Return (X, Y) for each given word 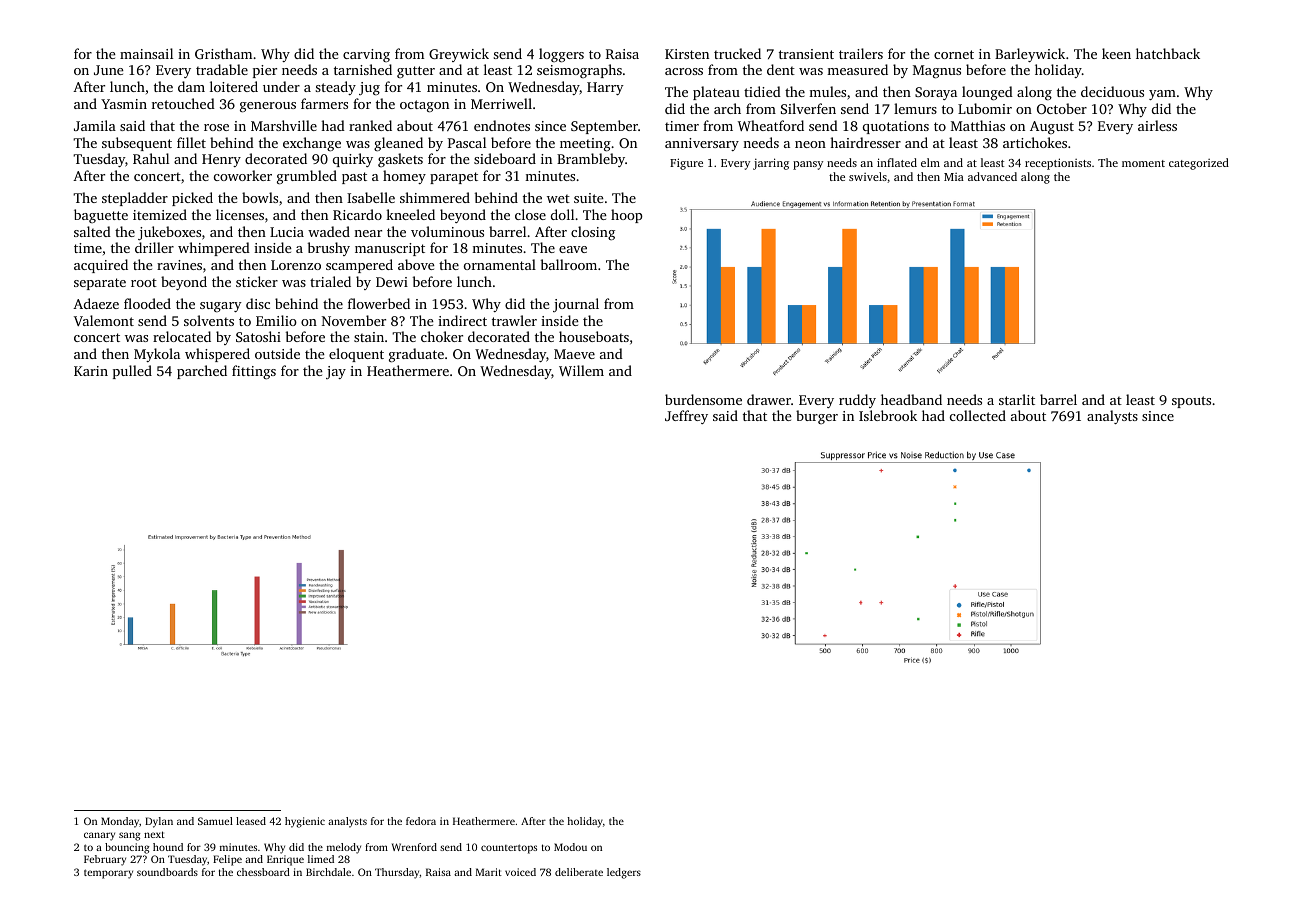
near (368, 233)
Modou (570, 847)
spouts (1191, 402)
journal (576, 305)
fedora (421, 821)
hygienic (305, 822)
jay (336, 372)
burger (817, 417)
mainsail (146, 53)
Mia (954, 177)
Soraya (936, 93)
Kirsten (687, 54)
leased (251, 821)
